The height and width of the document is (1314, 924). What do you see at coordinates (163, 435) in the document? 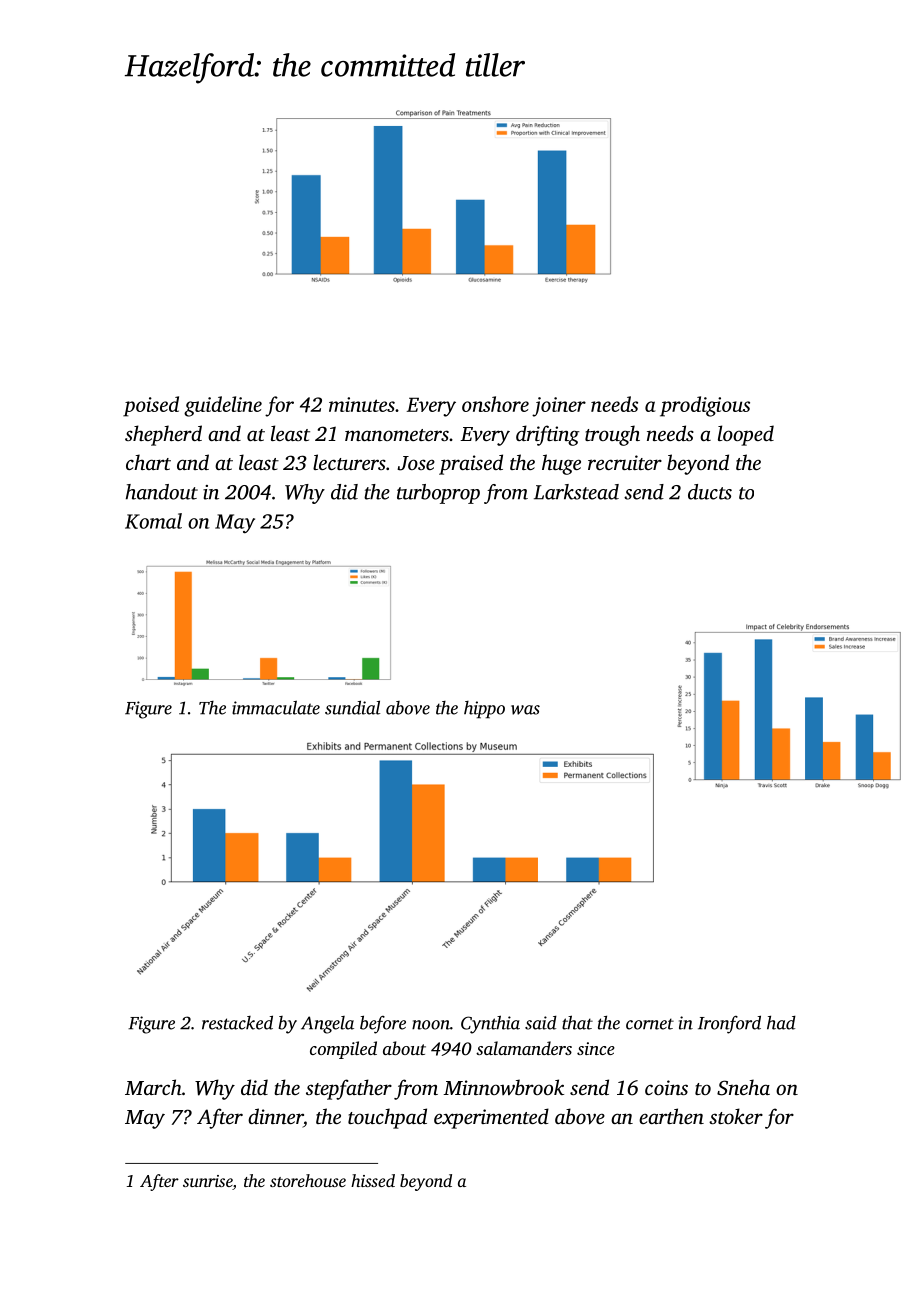
I see `shepherd` at bounding box center [163, 435].
